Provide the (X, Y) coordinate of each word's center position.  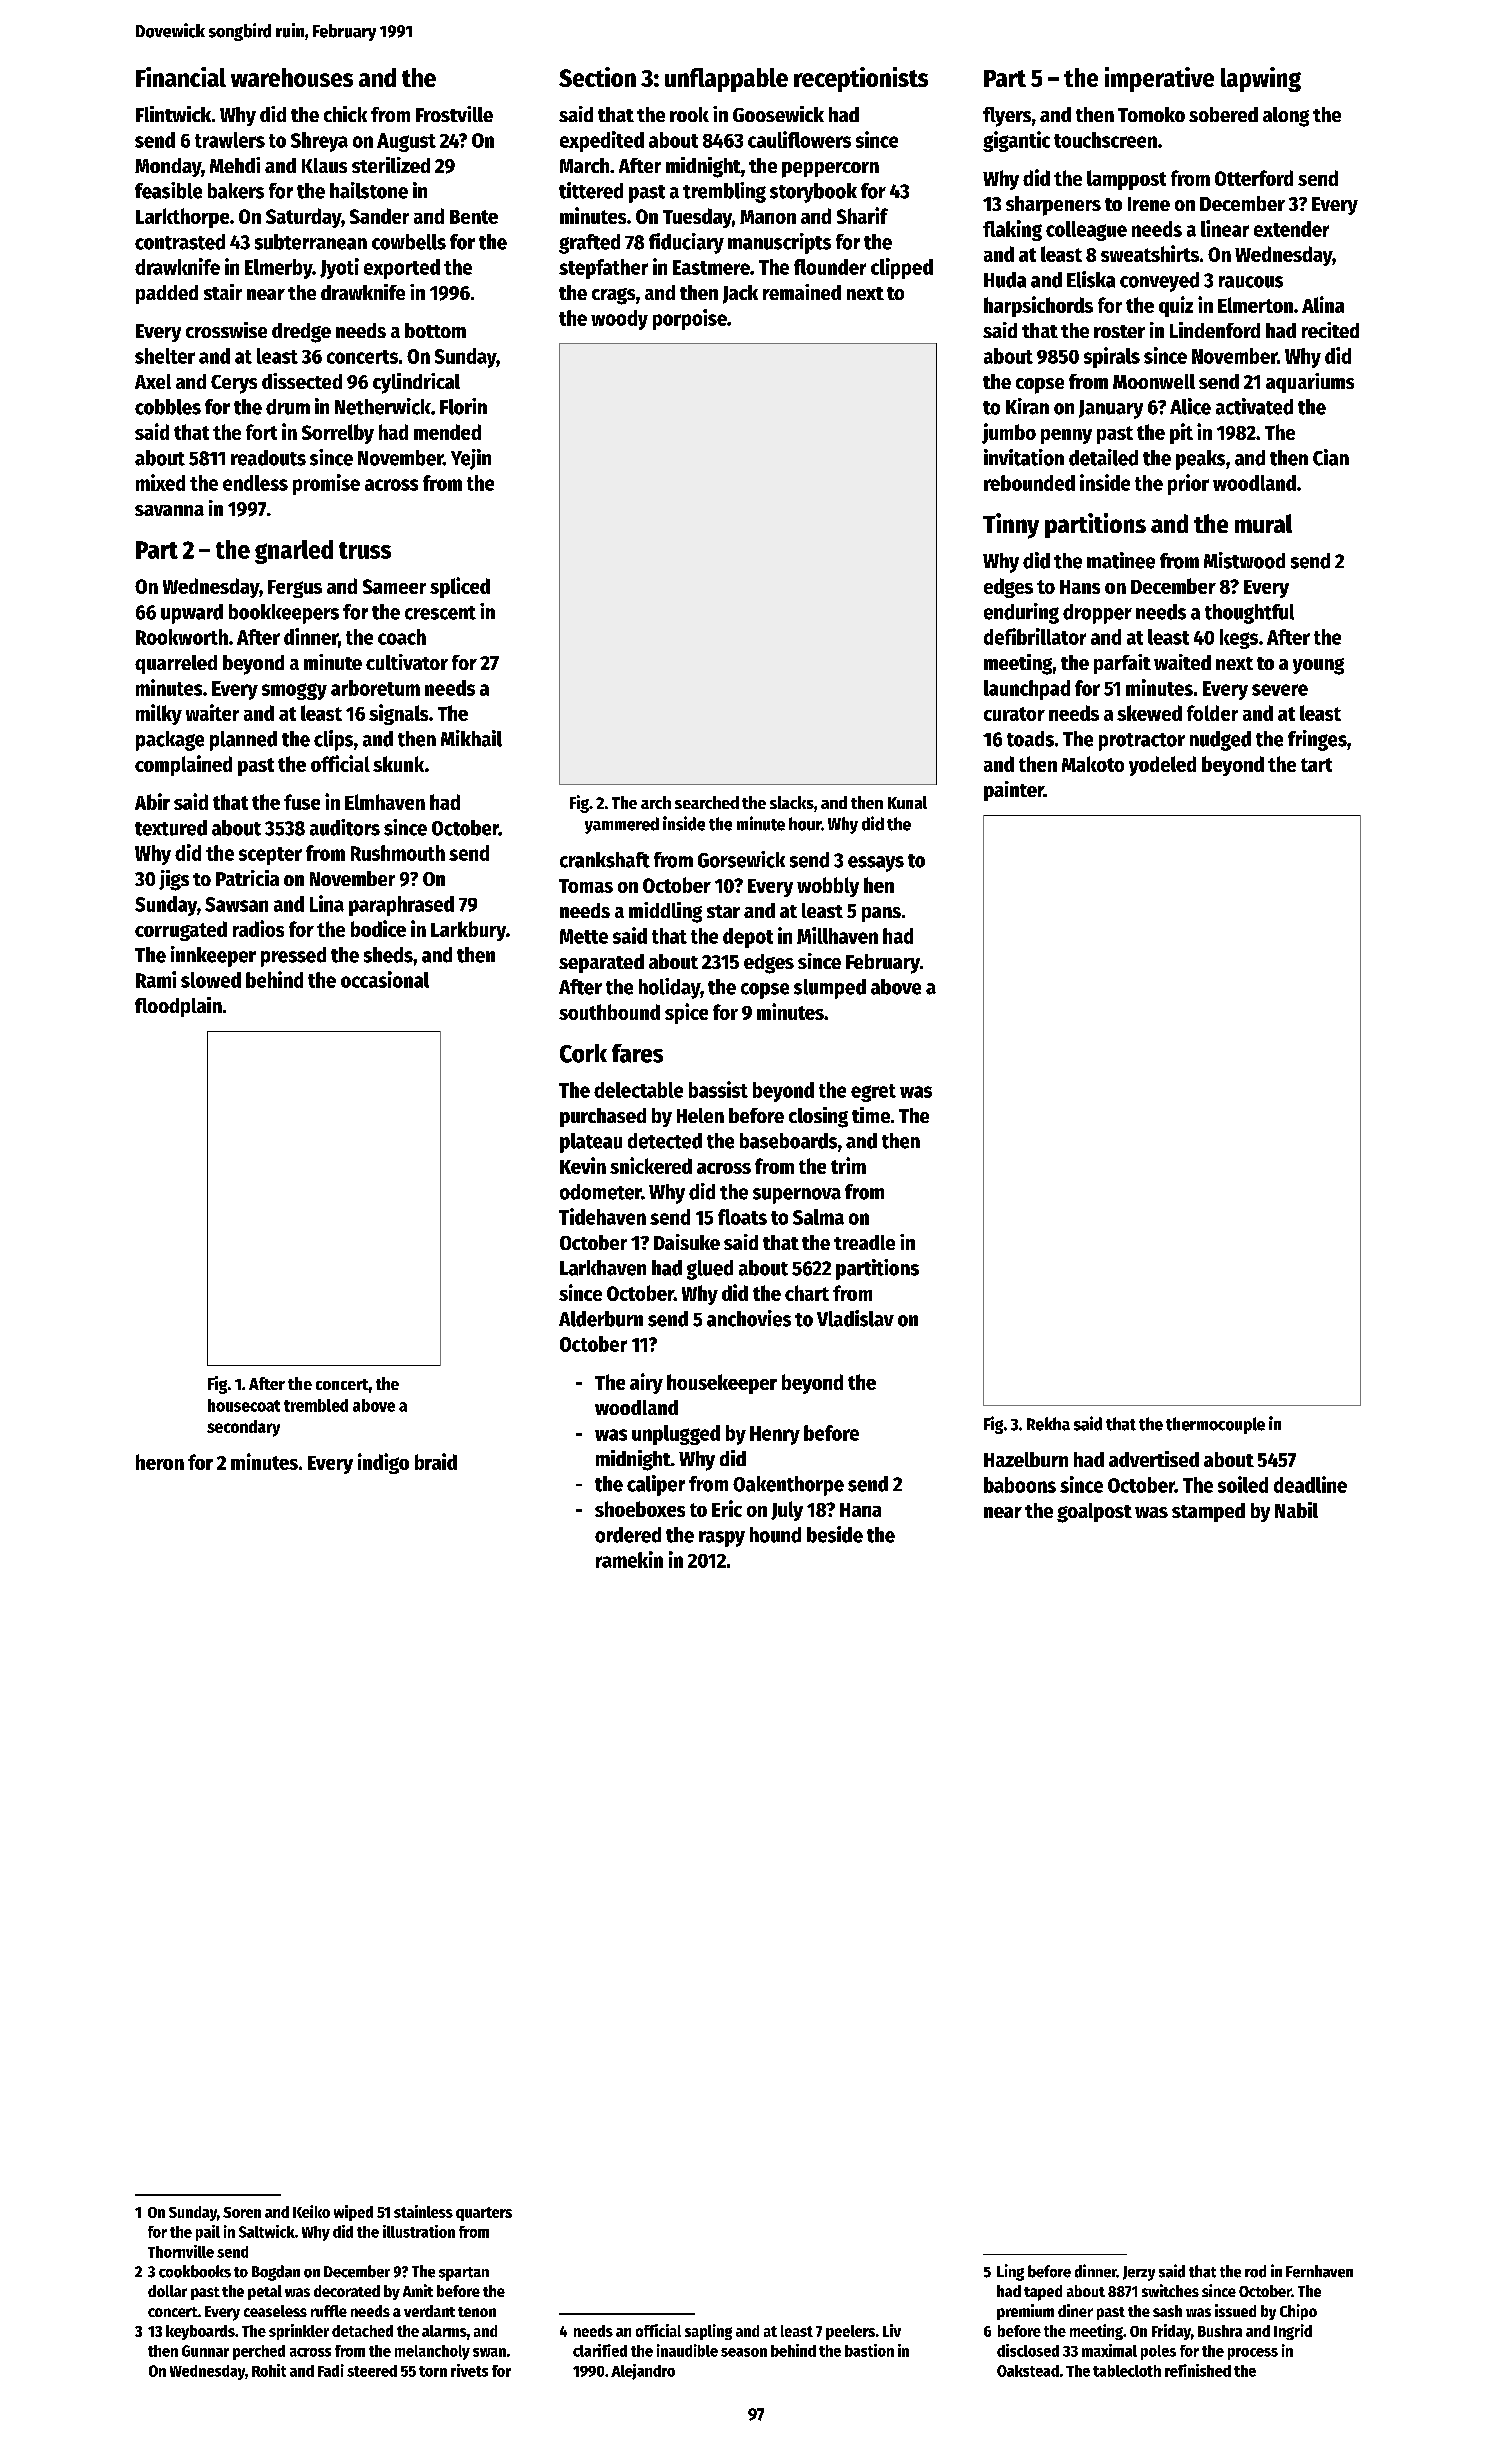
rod (1255, 2271)
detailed (1103, 457)
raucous (1251, 282)
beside (835, 1534)
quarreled (176, 664)
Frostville (454, 114)
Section (597, 77)
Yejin (471, 459)
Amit (418, 2290)
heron (160, 1462)
